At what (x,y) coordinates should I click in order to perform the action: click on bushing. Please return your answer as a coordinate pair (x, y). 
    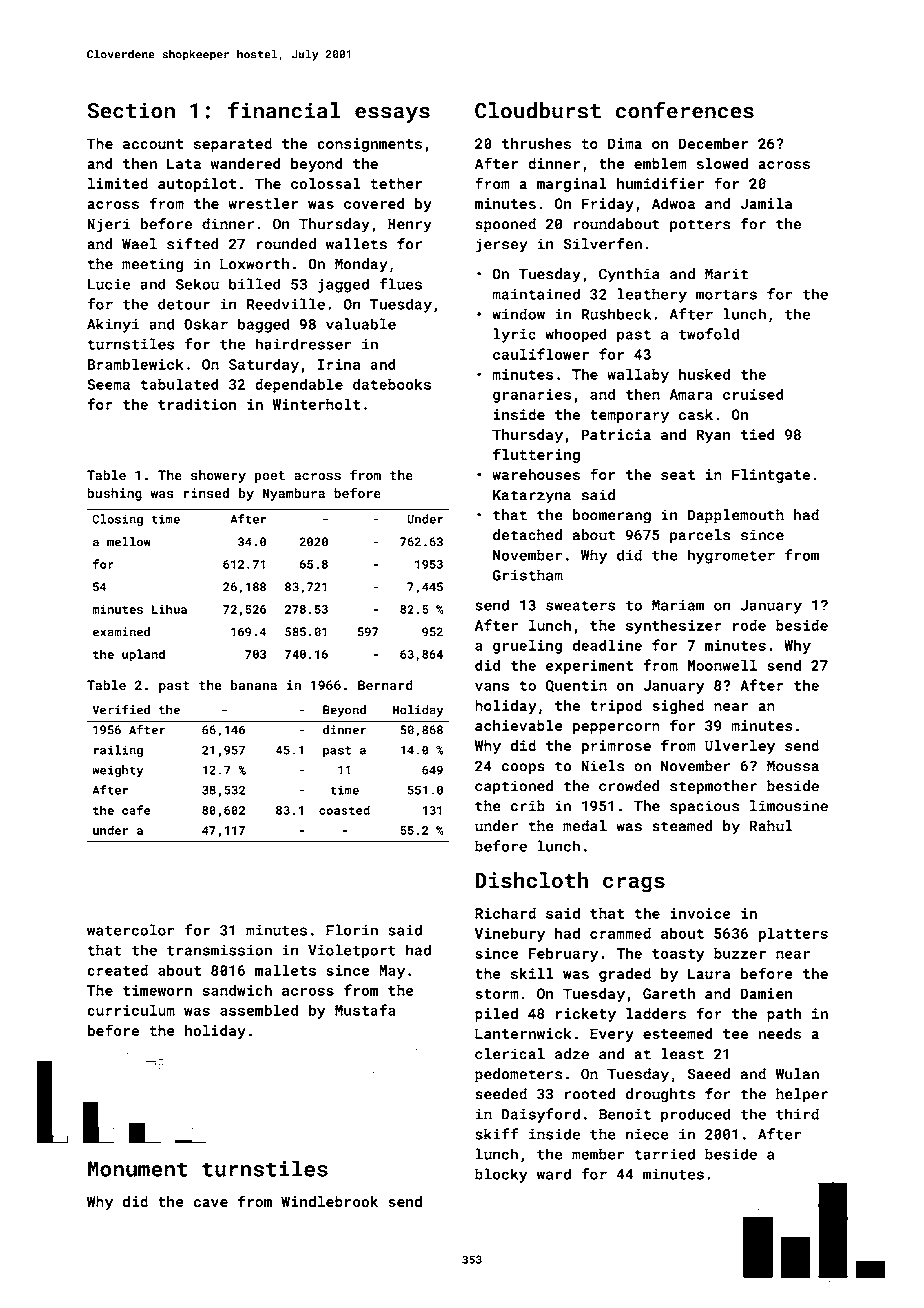
    Looking at the image, I should click on (114, 494).
